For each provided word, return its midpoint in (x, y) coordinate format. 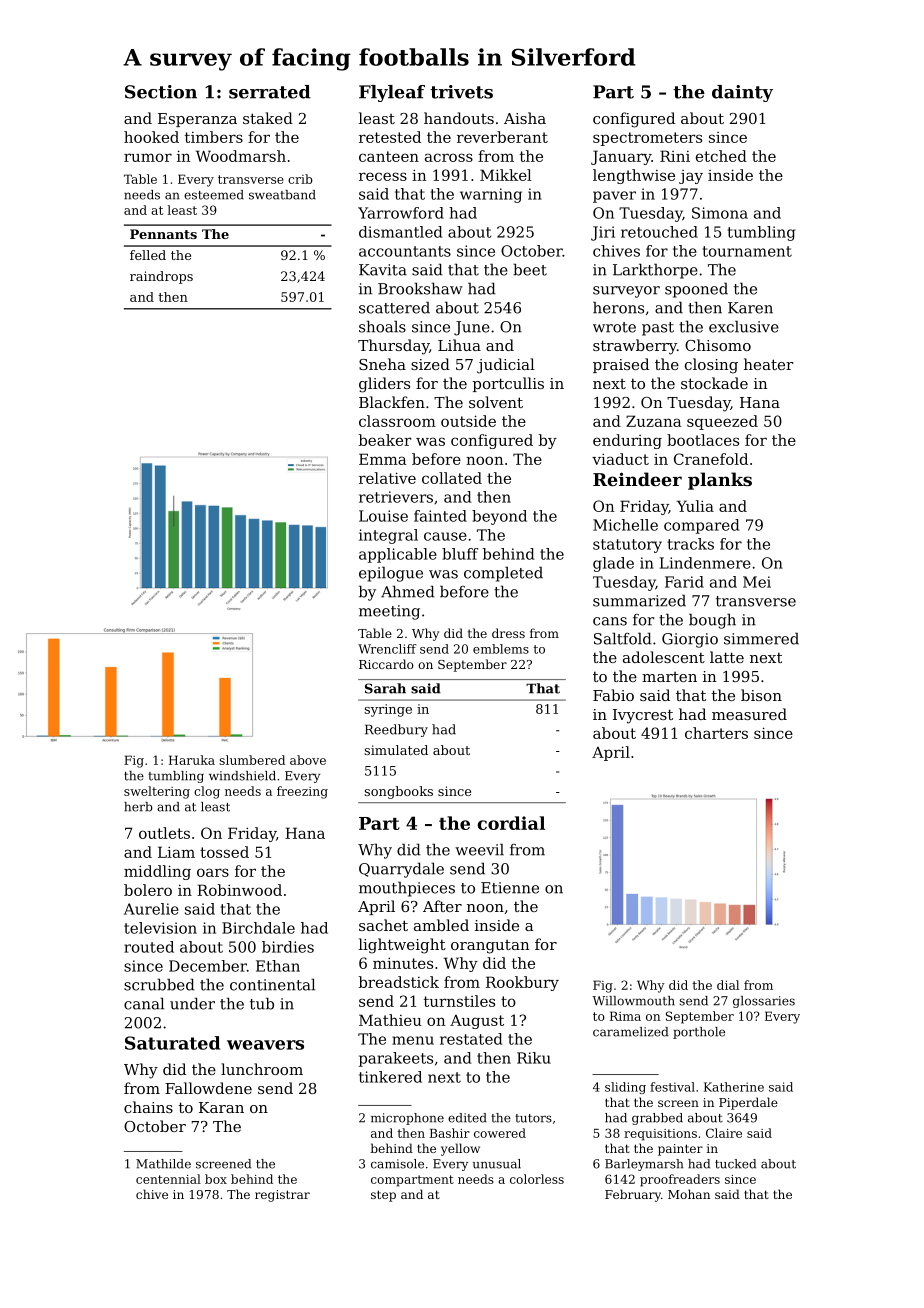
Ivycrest (643, 716)
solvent (496, 402)
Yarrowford (401, 213)
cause (445, 536)
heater (768, 364)
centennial (168, 1179)
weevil (479, 849)
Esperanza (197, 120)
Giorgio (690, 640)
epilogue (391, 574)
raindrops (161, 277)
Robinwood (239, 890)
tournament (747, 251)
